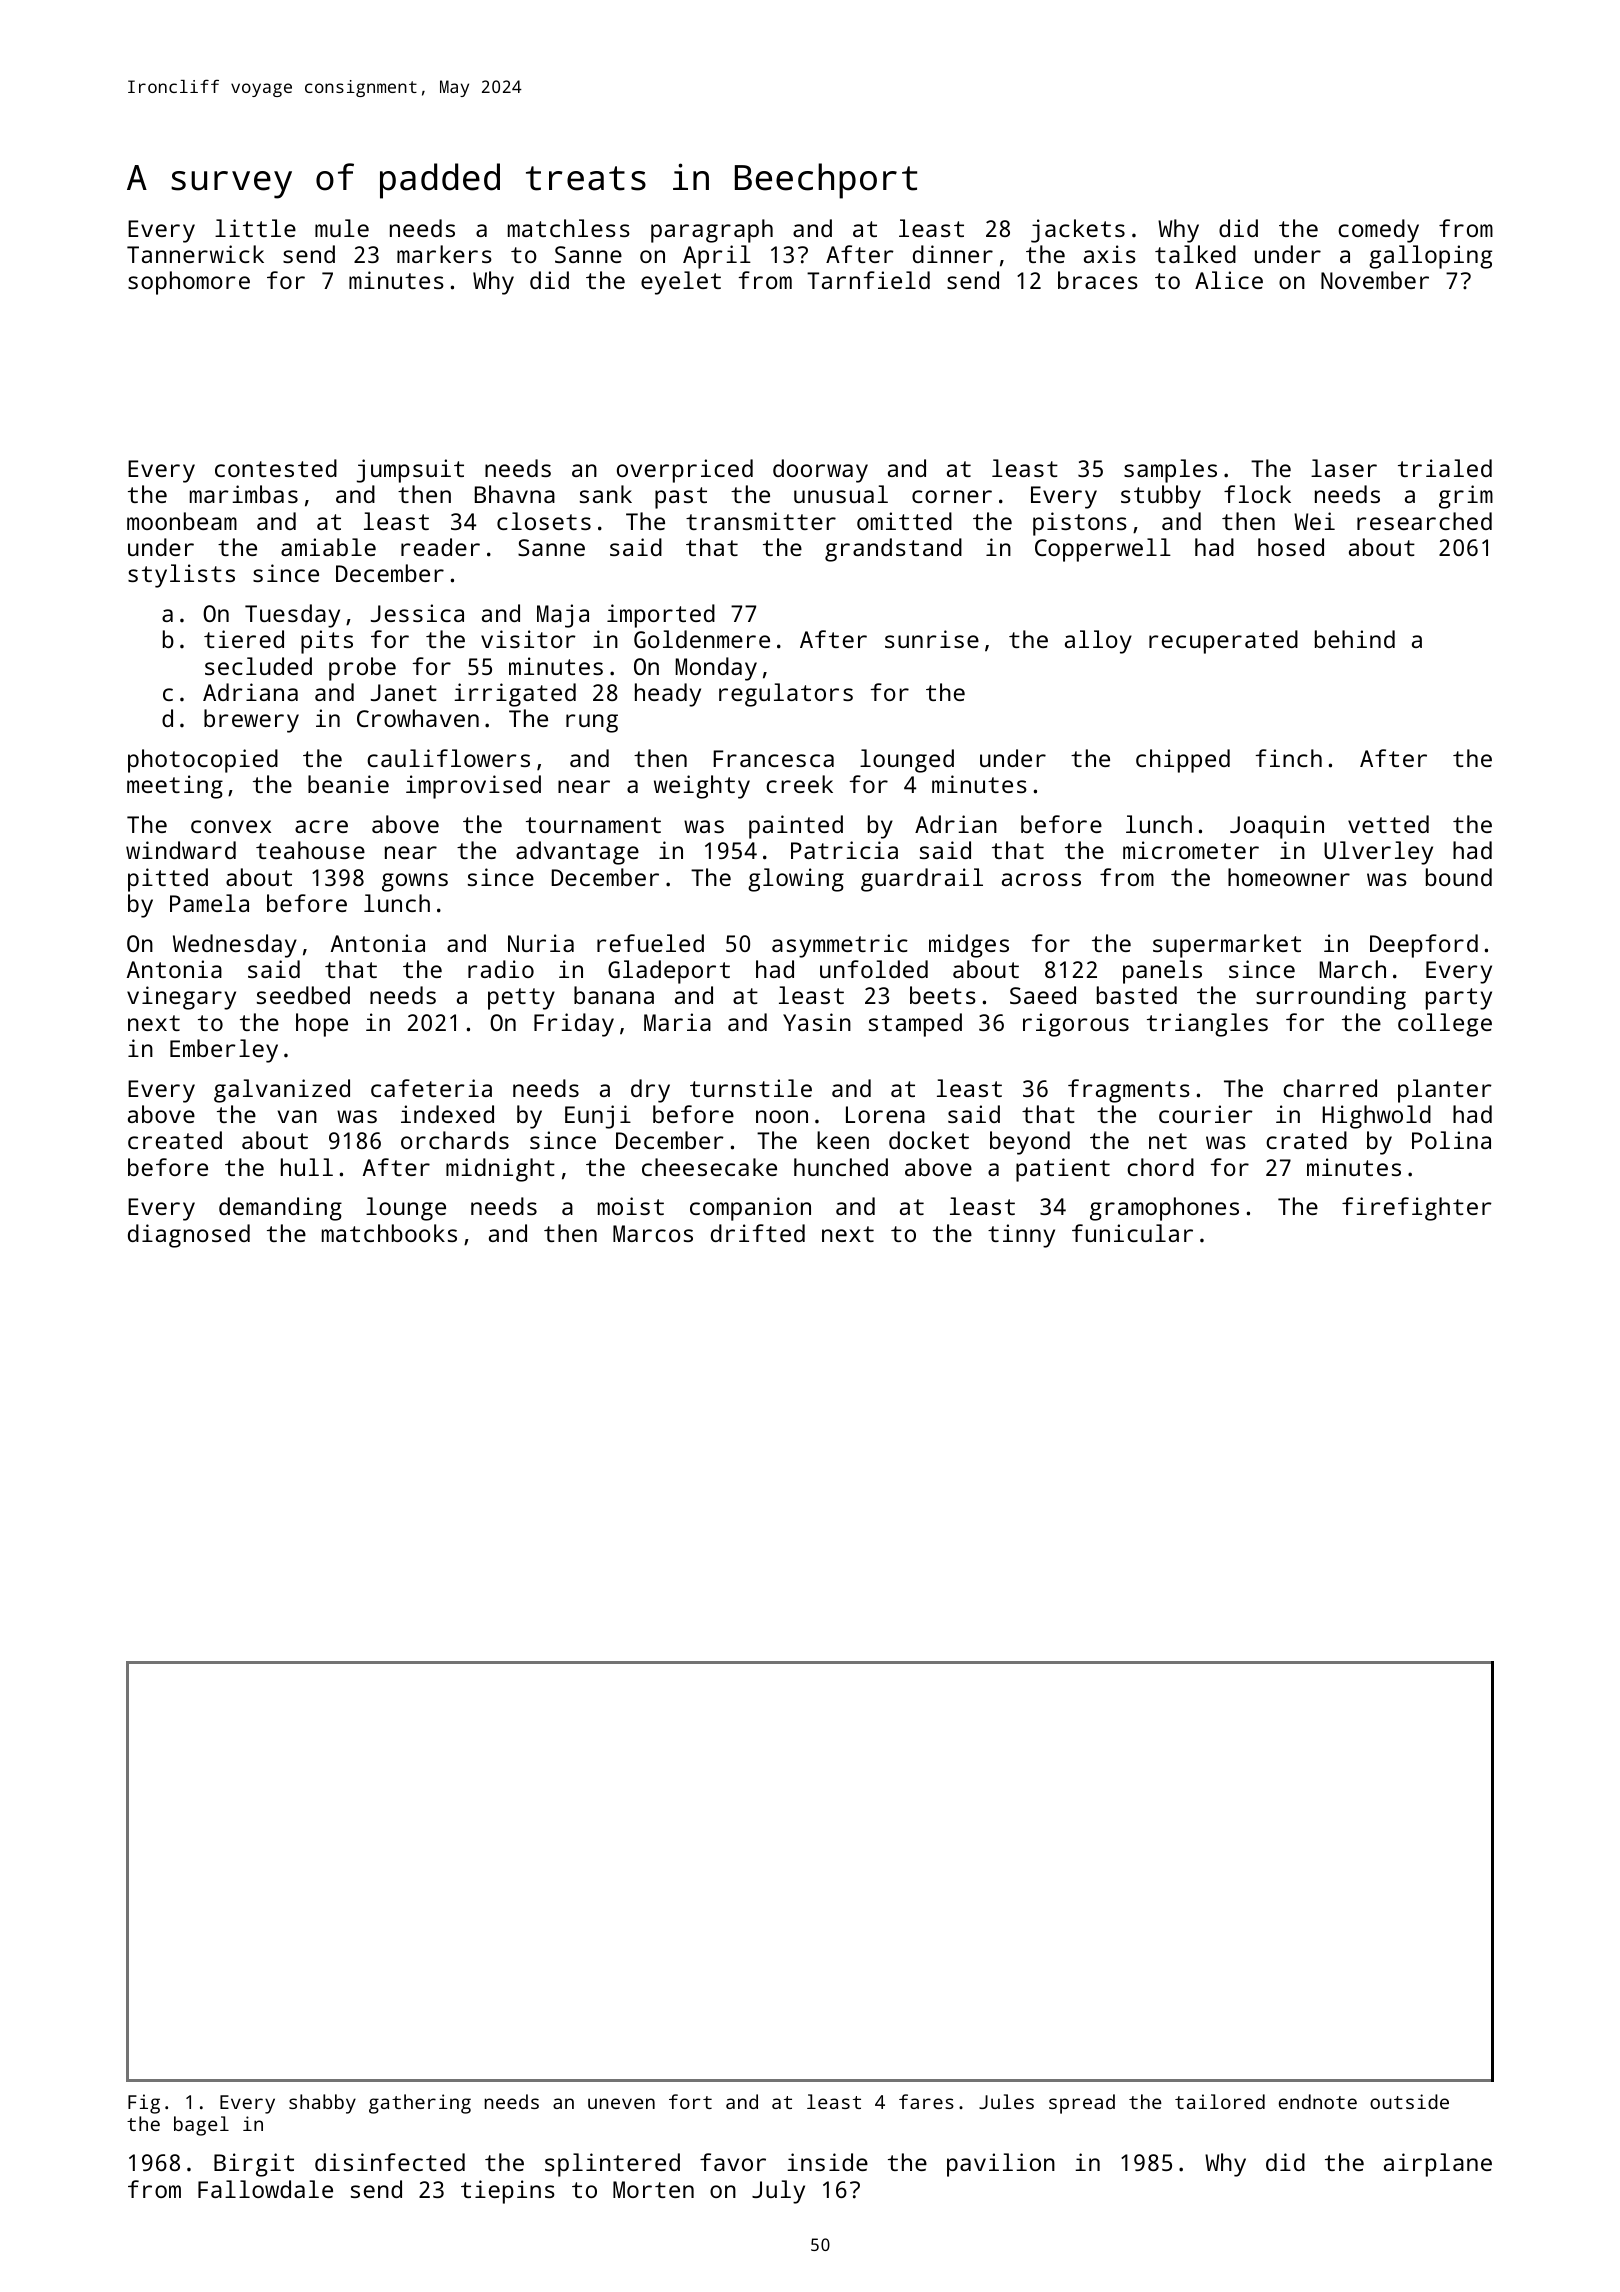 The width and height of the screenshot is (1620, 2292). What do you see at coordinates (175, 1140) in the screenshot?
I see `created` at bounding box center [175, 1140].
